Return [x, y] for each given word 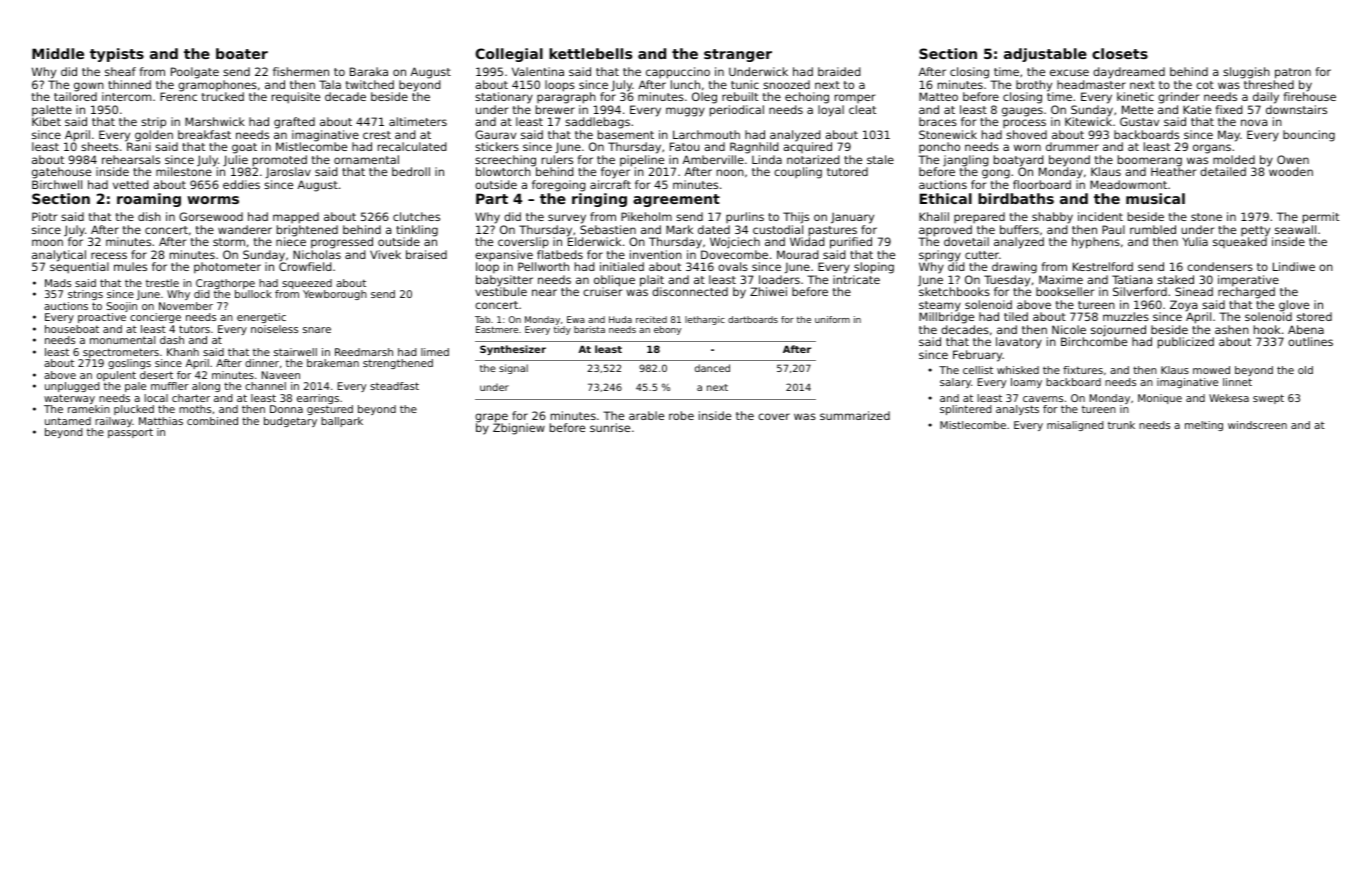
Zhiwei [768, 291]
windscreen [1257, 425]
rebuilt [740, 96]
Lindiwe [1294, 266]
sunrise [610, 427]
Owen [1293, 159]
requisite [296, 98]
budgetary [290, 422]
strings [85, 295]
